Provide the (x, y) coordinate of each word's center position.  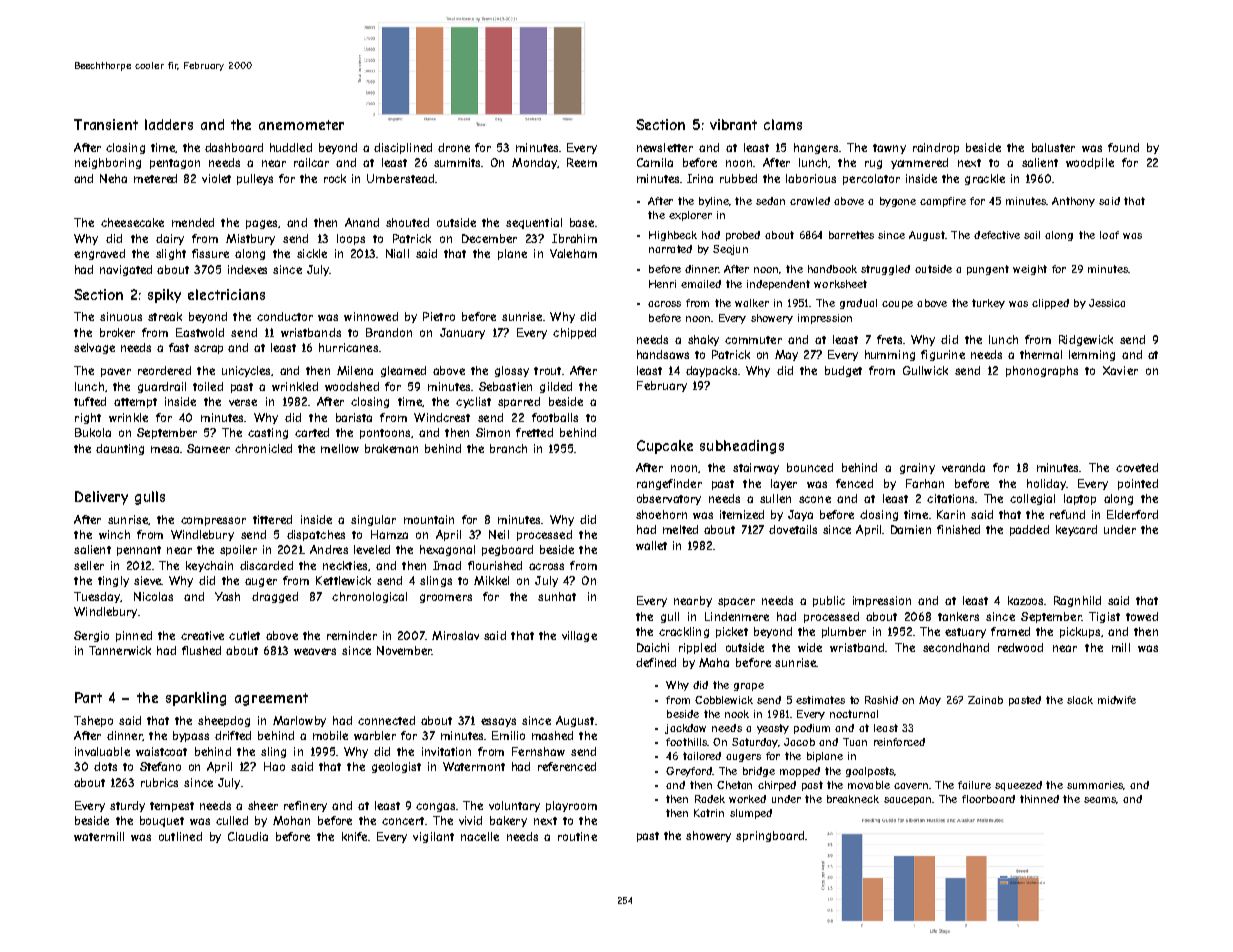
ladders (169, 124)
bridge (759, 772)
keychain (209, 566)
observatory (669, 499)
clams (783, 124)
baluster (1053, 147)
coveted (1137, 467)
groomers (446, 598)
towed (1142, 616)
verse (243, 402)
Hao (274, 766)
